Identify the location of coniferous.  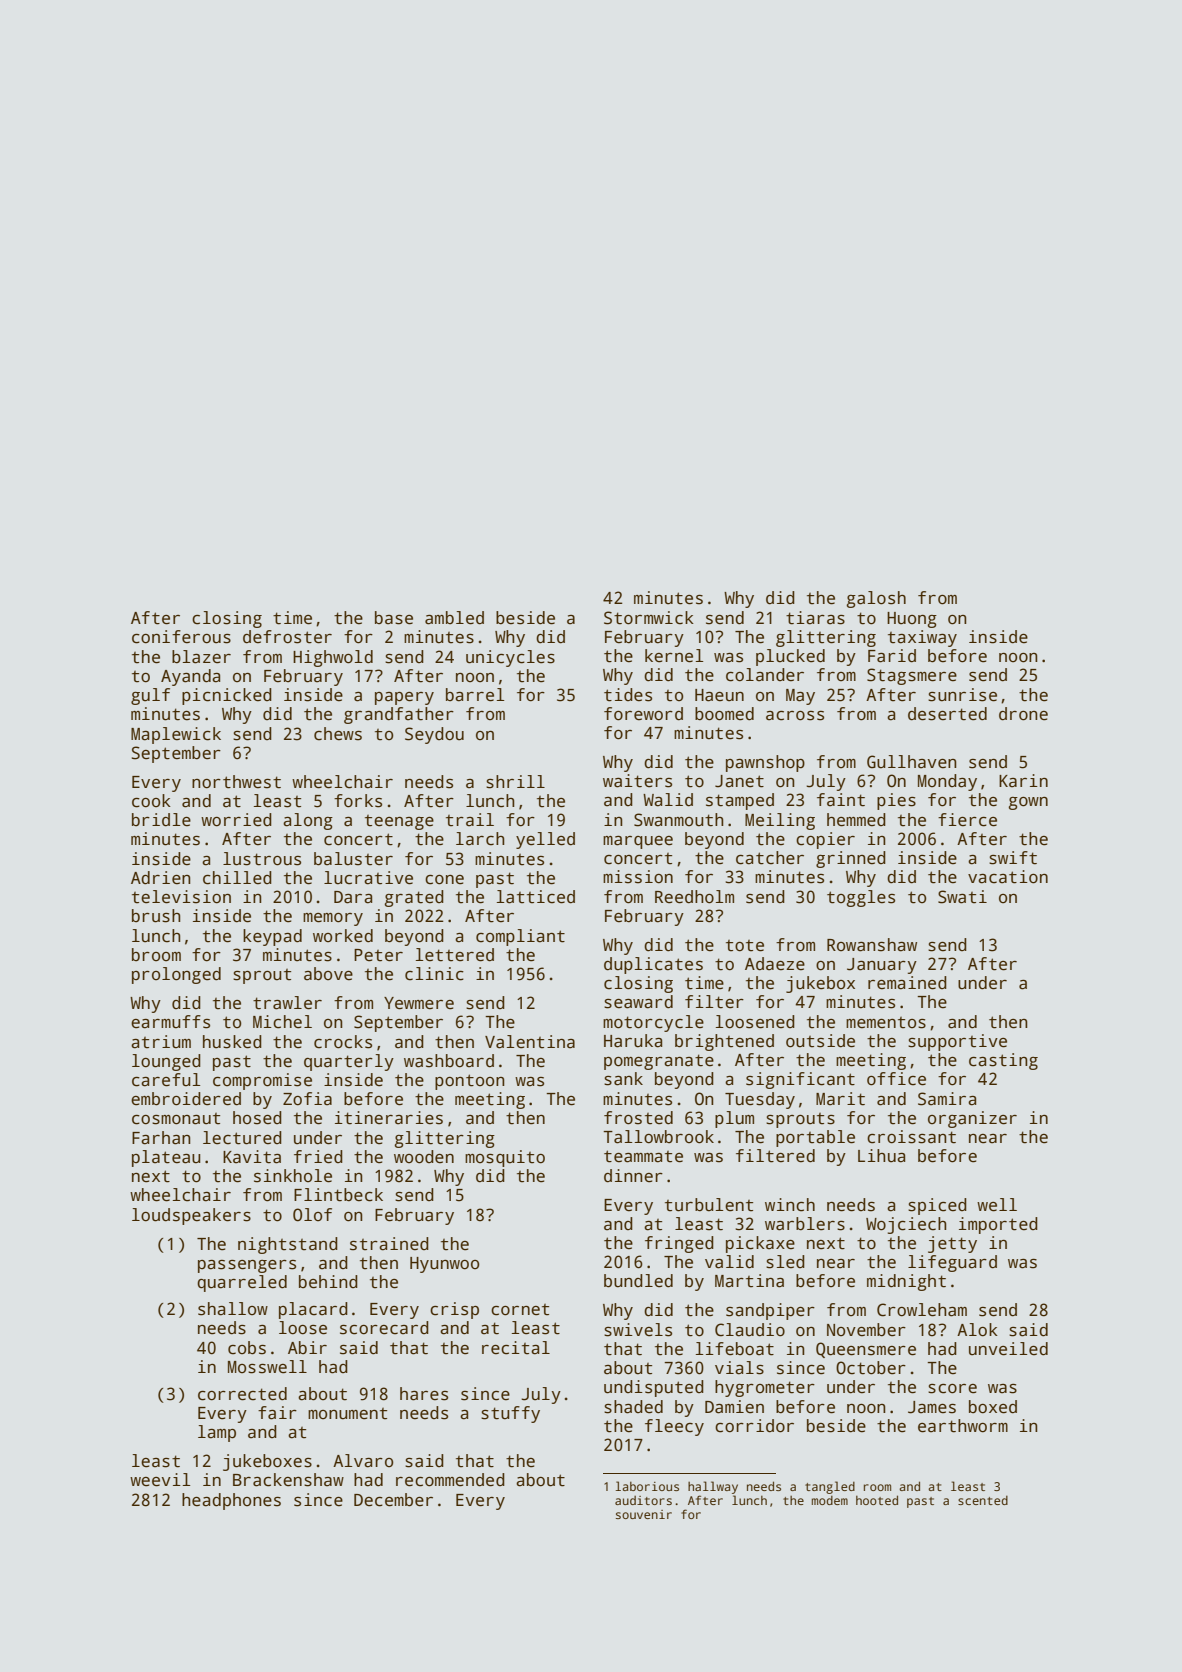
(181, 637).
